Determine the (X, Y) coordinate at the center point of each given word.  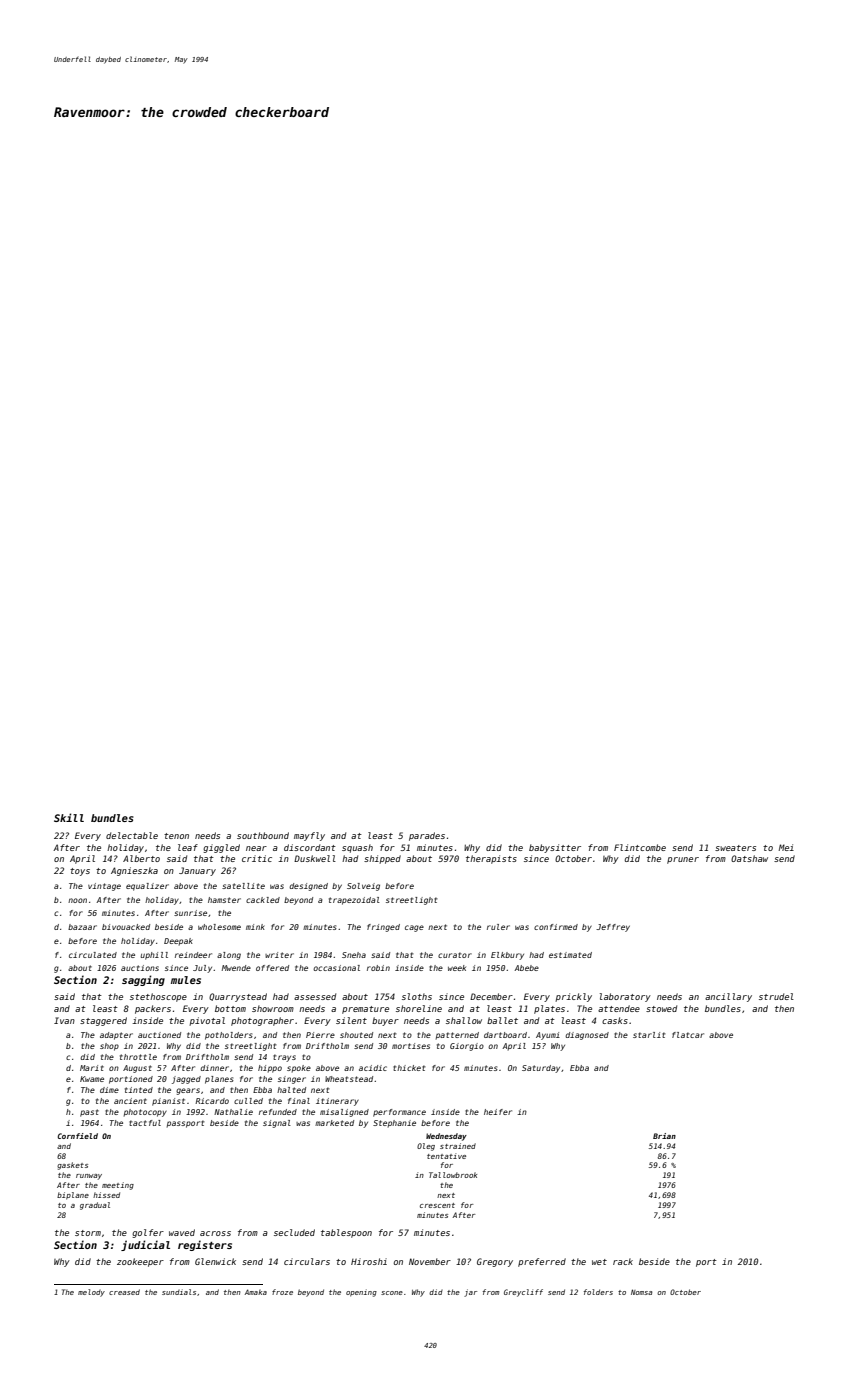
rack (623, 1261)
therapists (491, 859)
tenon (176, 836)
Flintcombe (640, 847)
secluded (294, 1232)
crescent (437, 1205)
